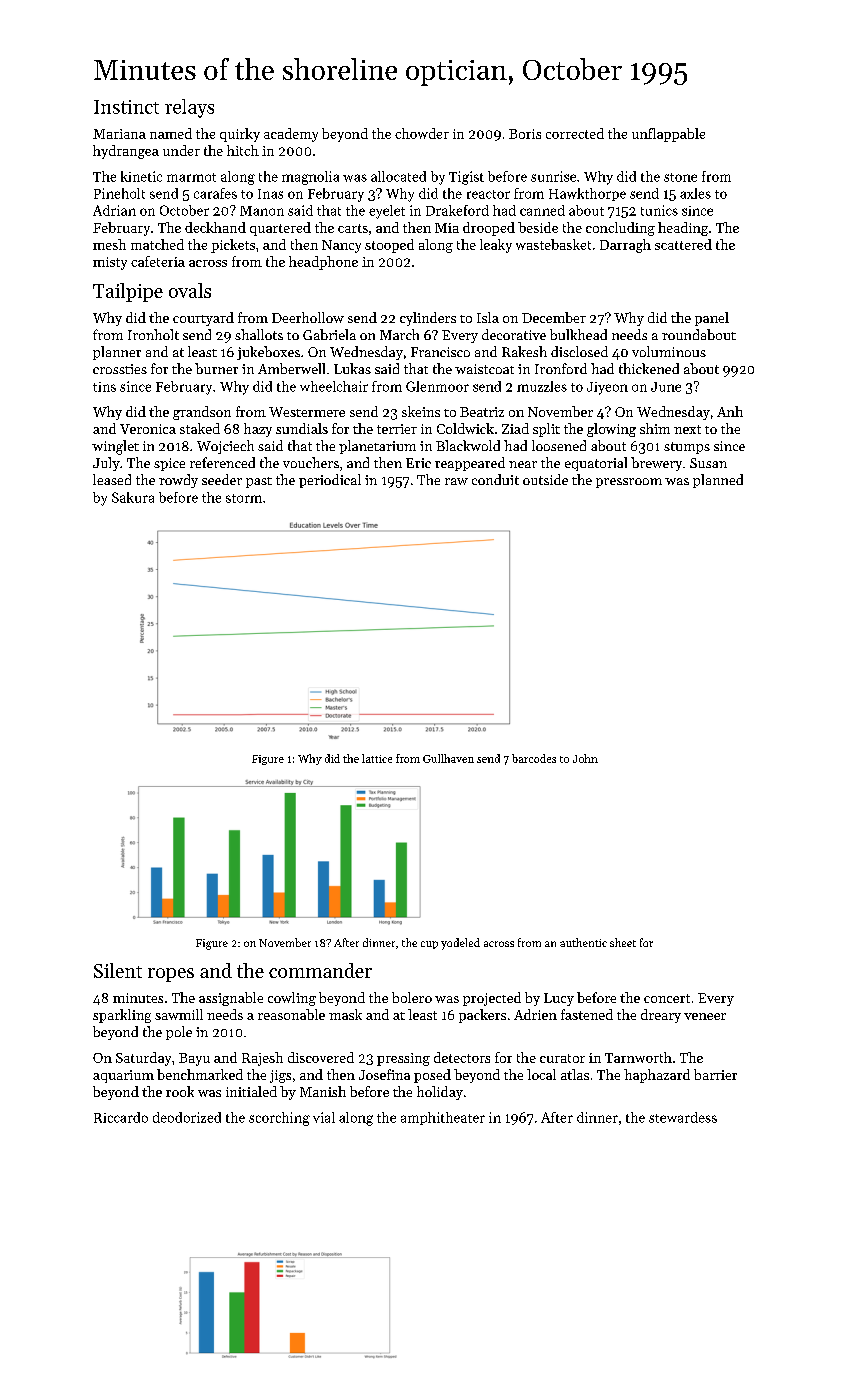 This screenshot has height=1400, width=849. I want to click on initialed, so click(251, 1091).
